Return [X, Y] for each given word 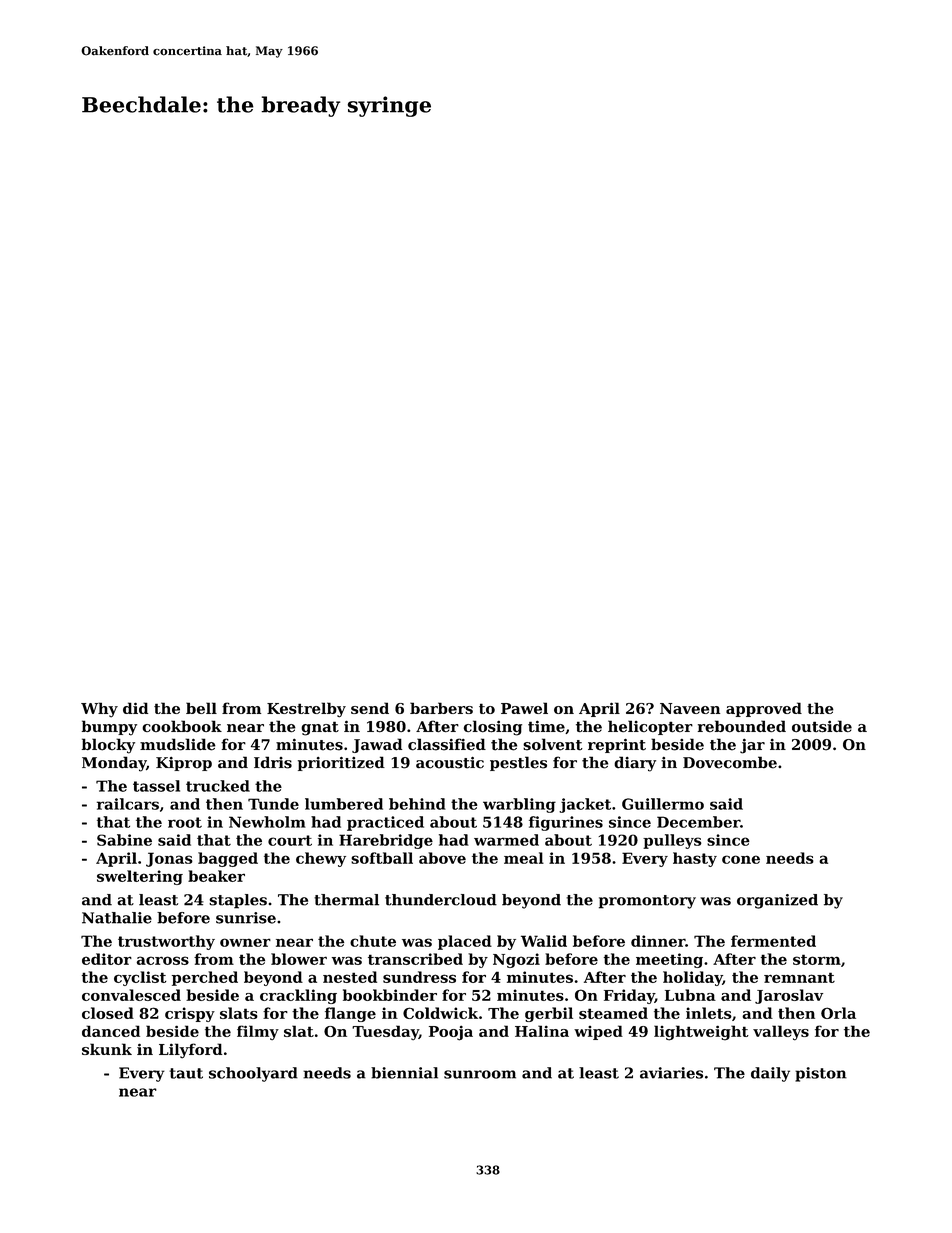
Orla [838, 1013]
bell [201, 708]
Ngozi [516, 960]
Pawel [524, 708]
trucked [218, 786]
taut [186, 1073]
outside [822, 726]
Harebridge [386, 841]
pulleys [672, 841]
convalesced [131, 995]
